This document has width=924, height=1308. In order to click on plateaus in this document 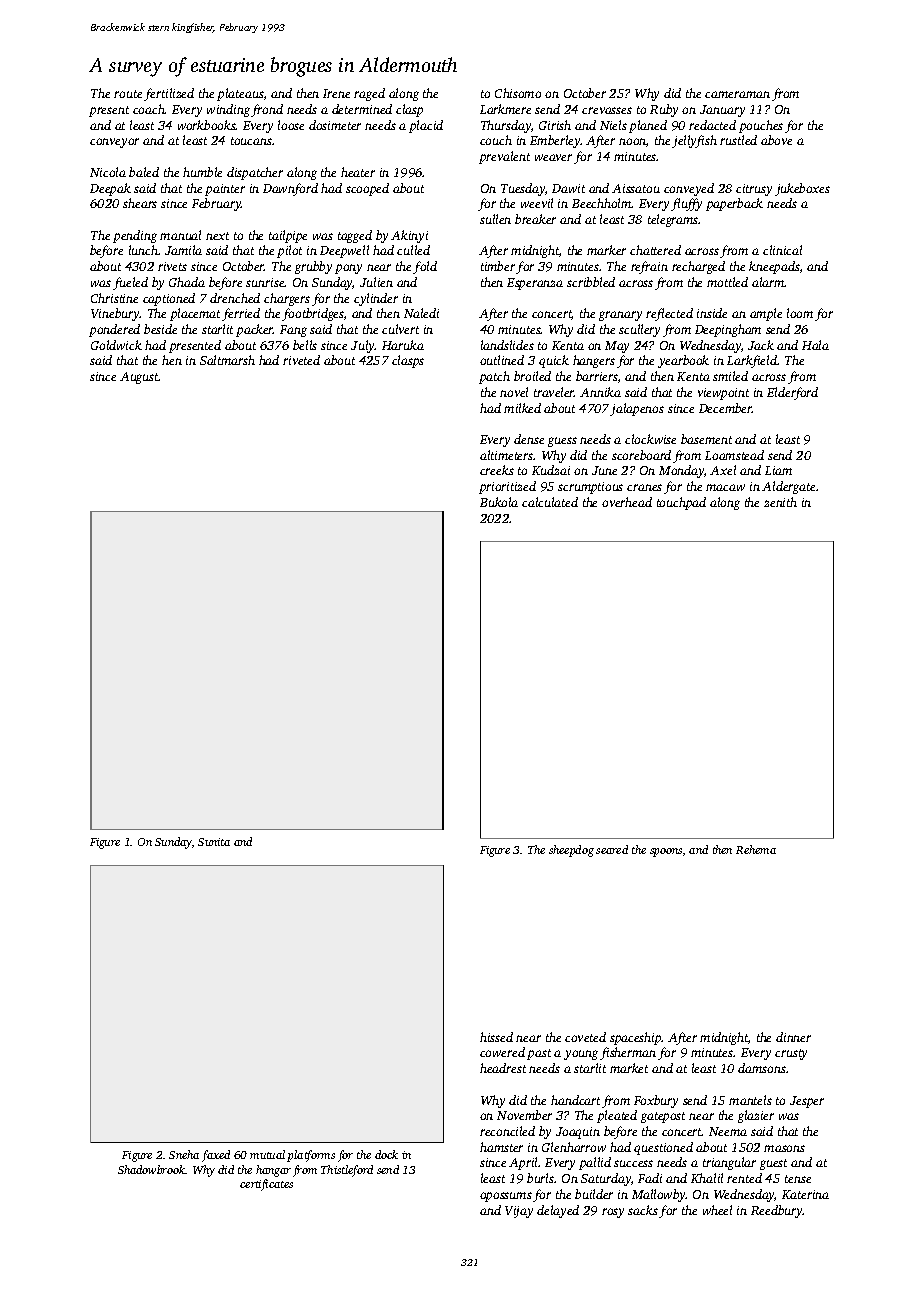, I will do `click(240, 94)`.
